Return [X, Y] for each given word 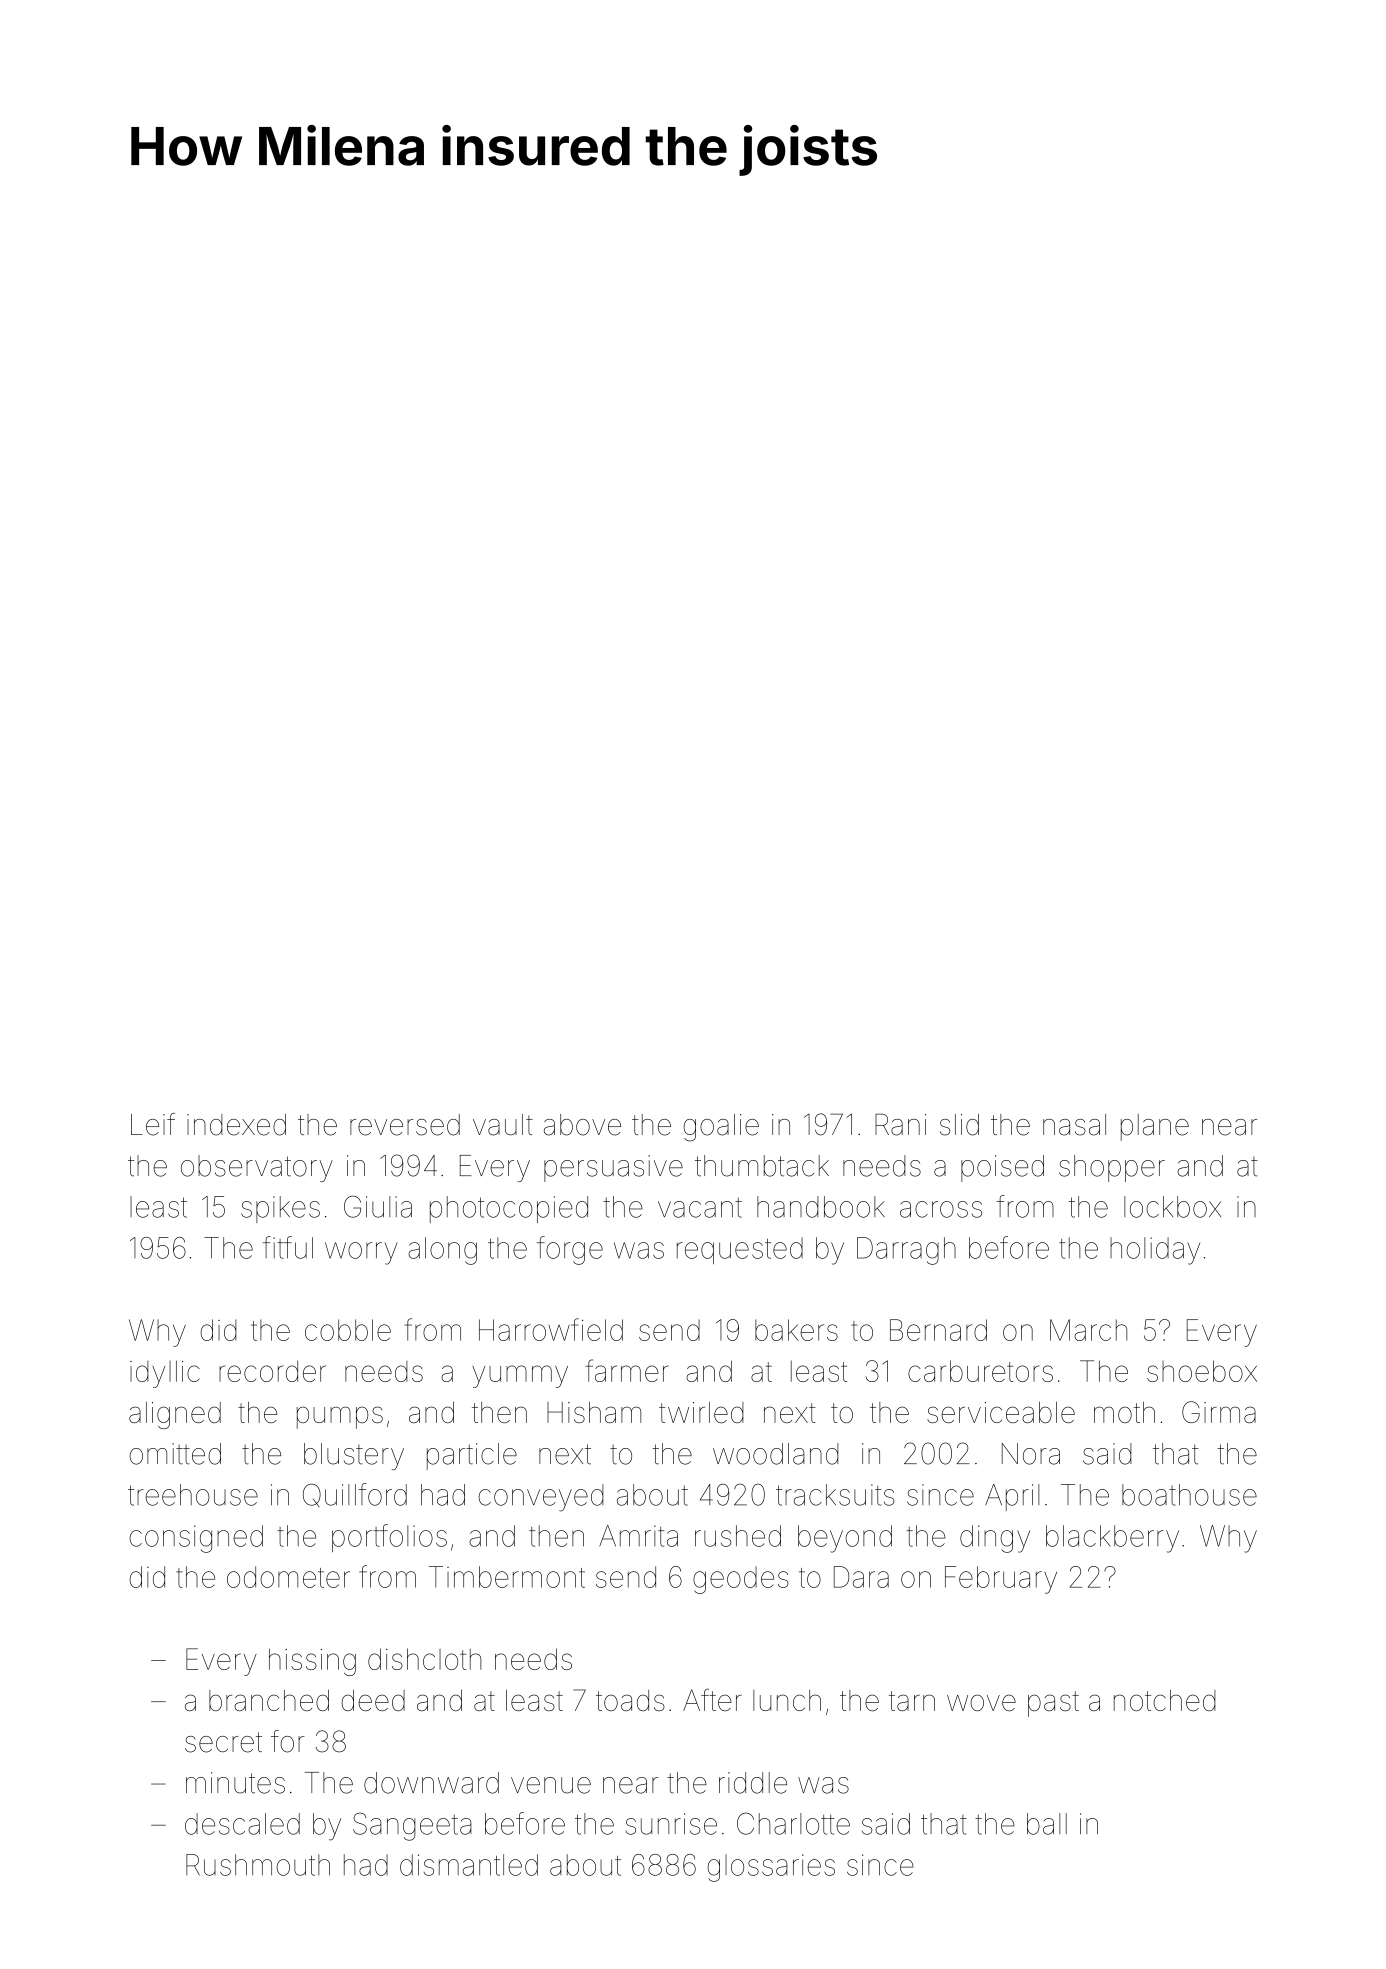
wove [981, 1702]
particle [472, 1456]
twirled [701, 1412]
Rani [900, 1125]
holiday [1155, 1251]
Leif [153, 1124]
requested [740, 1250]
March [1088, 1330]
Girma [1219, 1412]
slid [959, 1125]
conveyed [541, 1498]
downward [431, 1783]
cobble [348, 1330]
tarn [912, 1701]
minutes [235, 1783]
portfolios [389, 1538]
